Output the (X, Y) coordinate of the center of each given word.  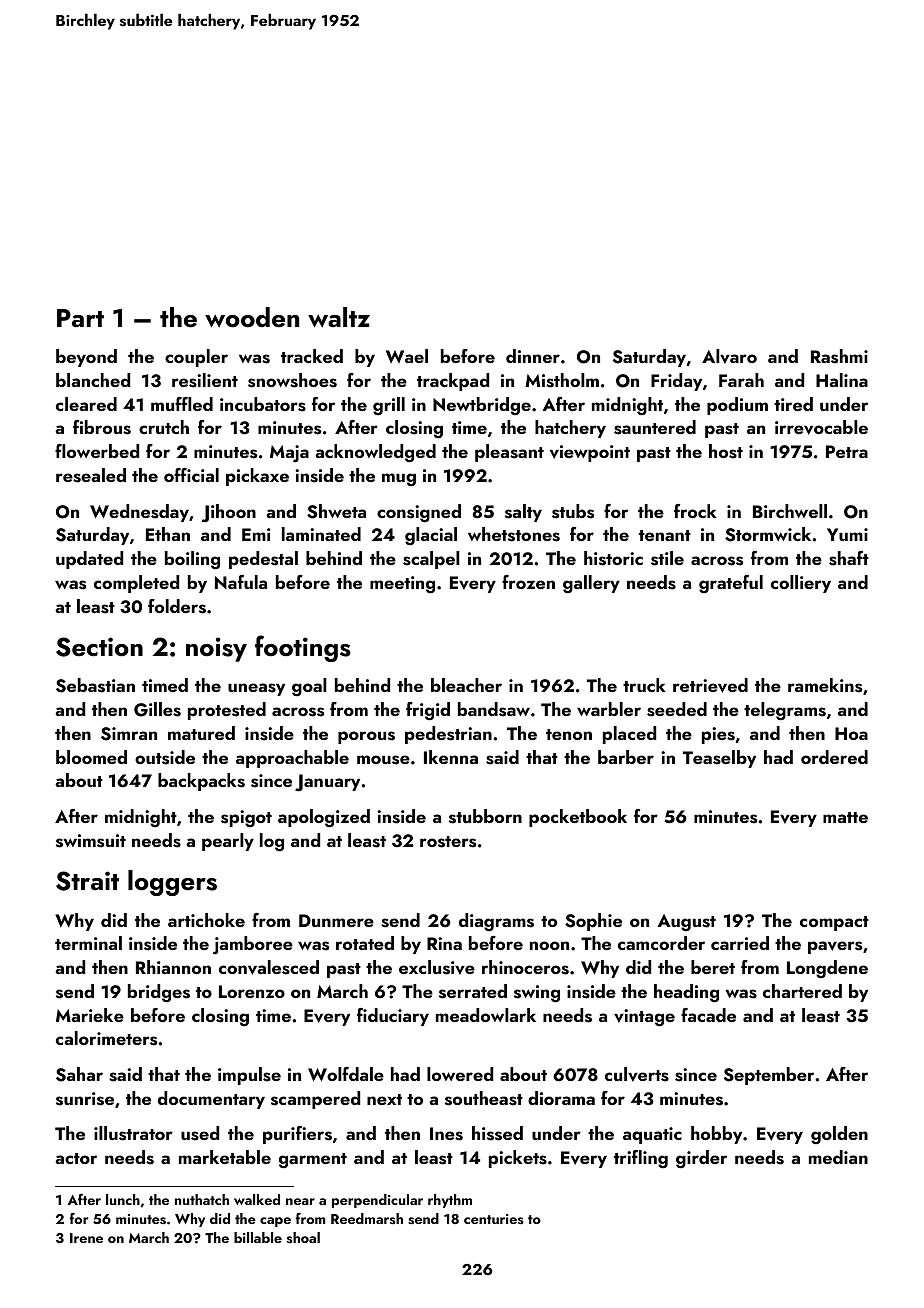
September (769, 1076)
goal (309, 687)
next (384, 1099)
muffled (182, 404)
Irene (86, 1238)
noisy (216, 649)
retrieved (710, 685)
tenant (665, 535)
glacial (431, 536)
